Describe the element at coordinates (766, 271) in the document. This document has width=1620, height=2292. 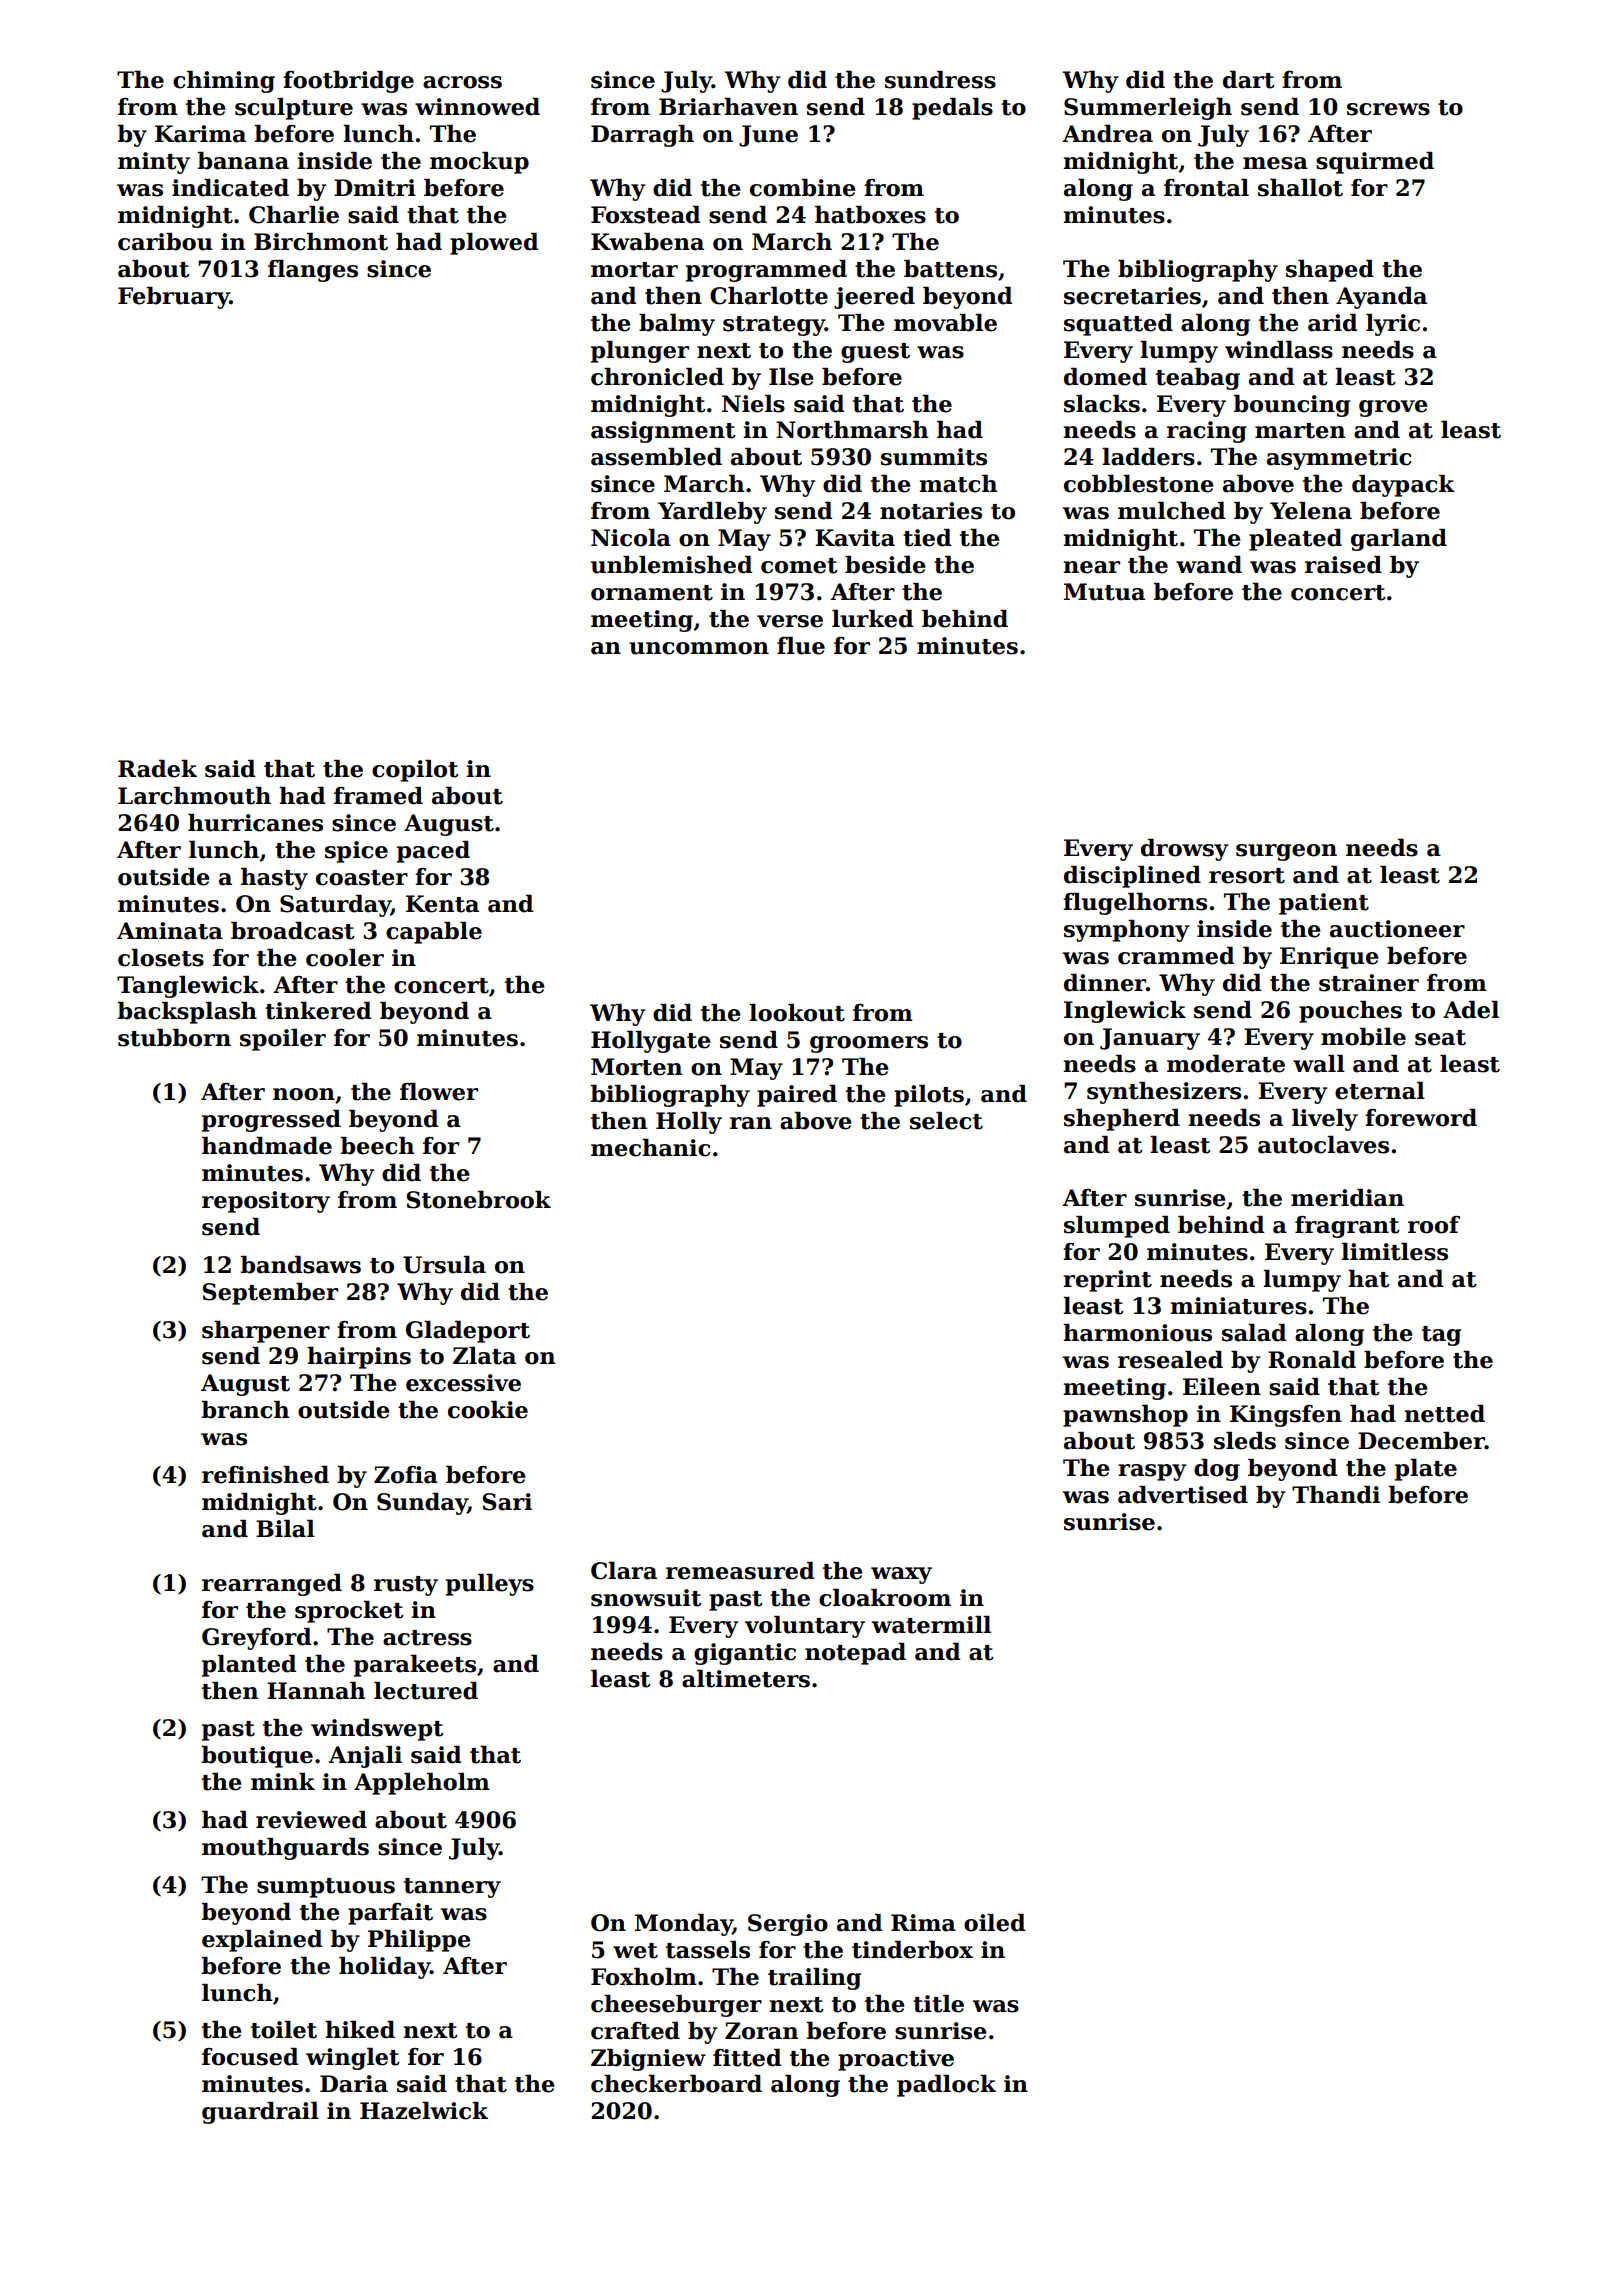
I see `programmed` at that location.
